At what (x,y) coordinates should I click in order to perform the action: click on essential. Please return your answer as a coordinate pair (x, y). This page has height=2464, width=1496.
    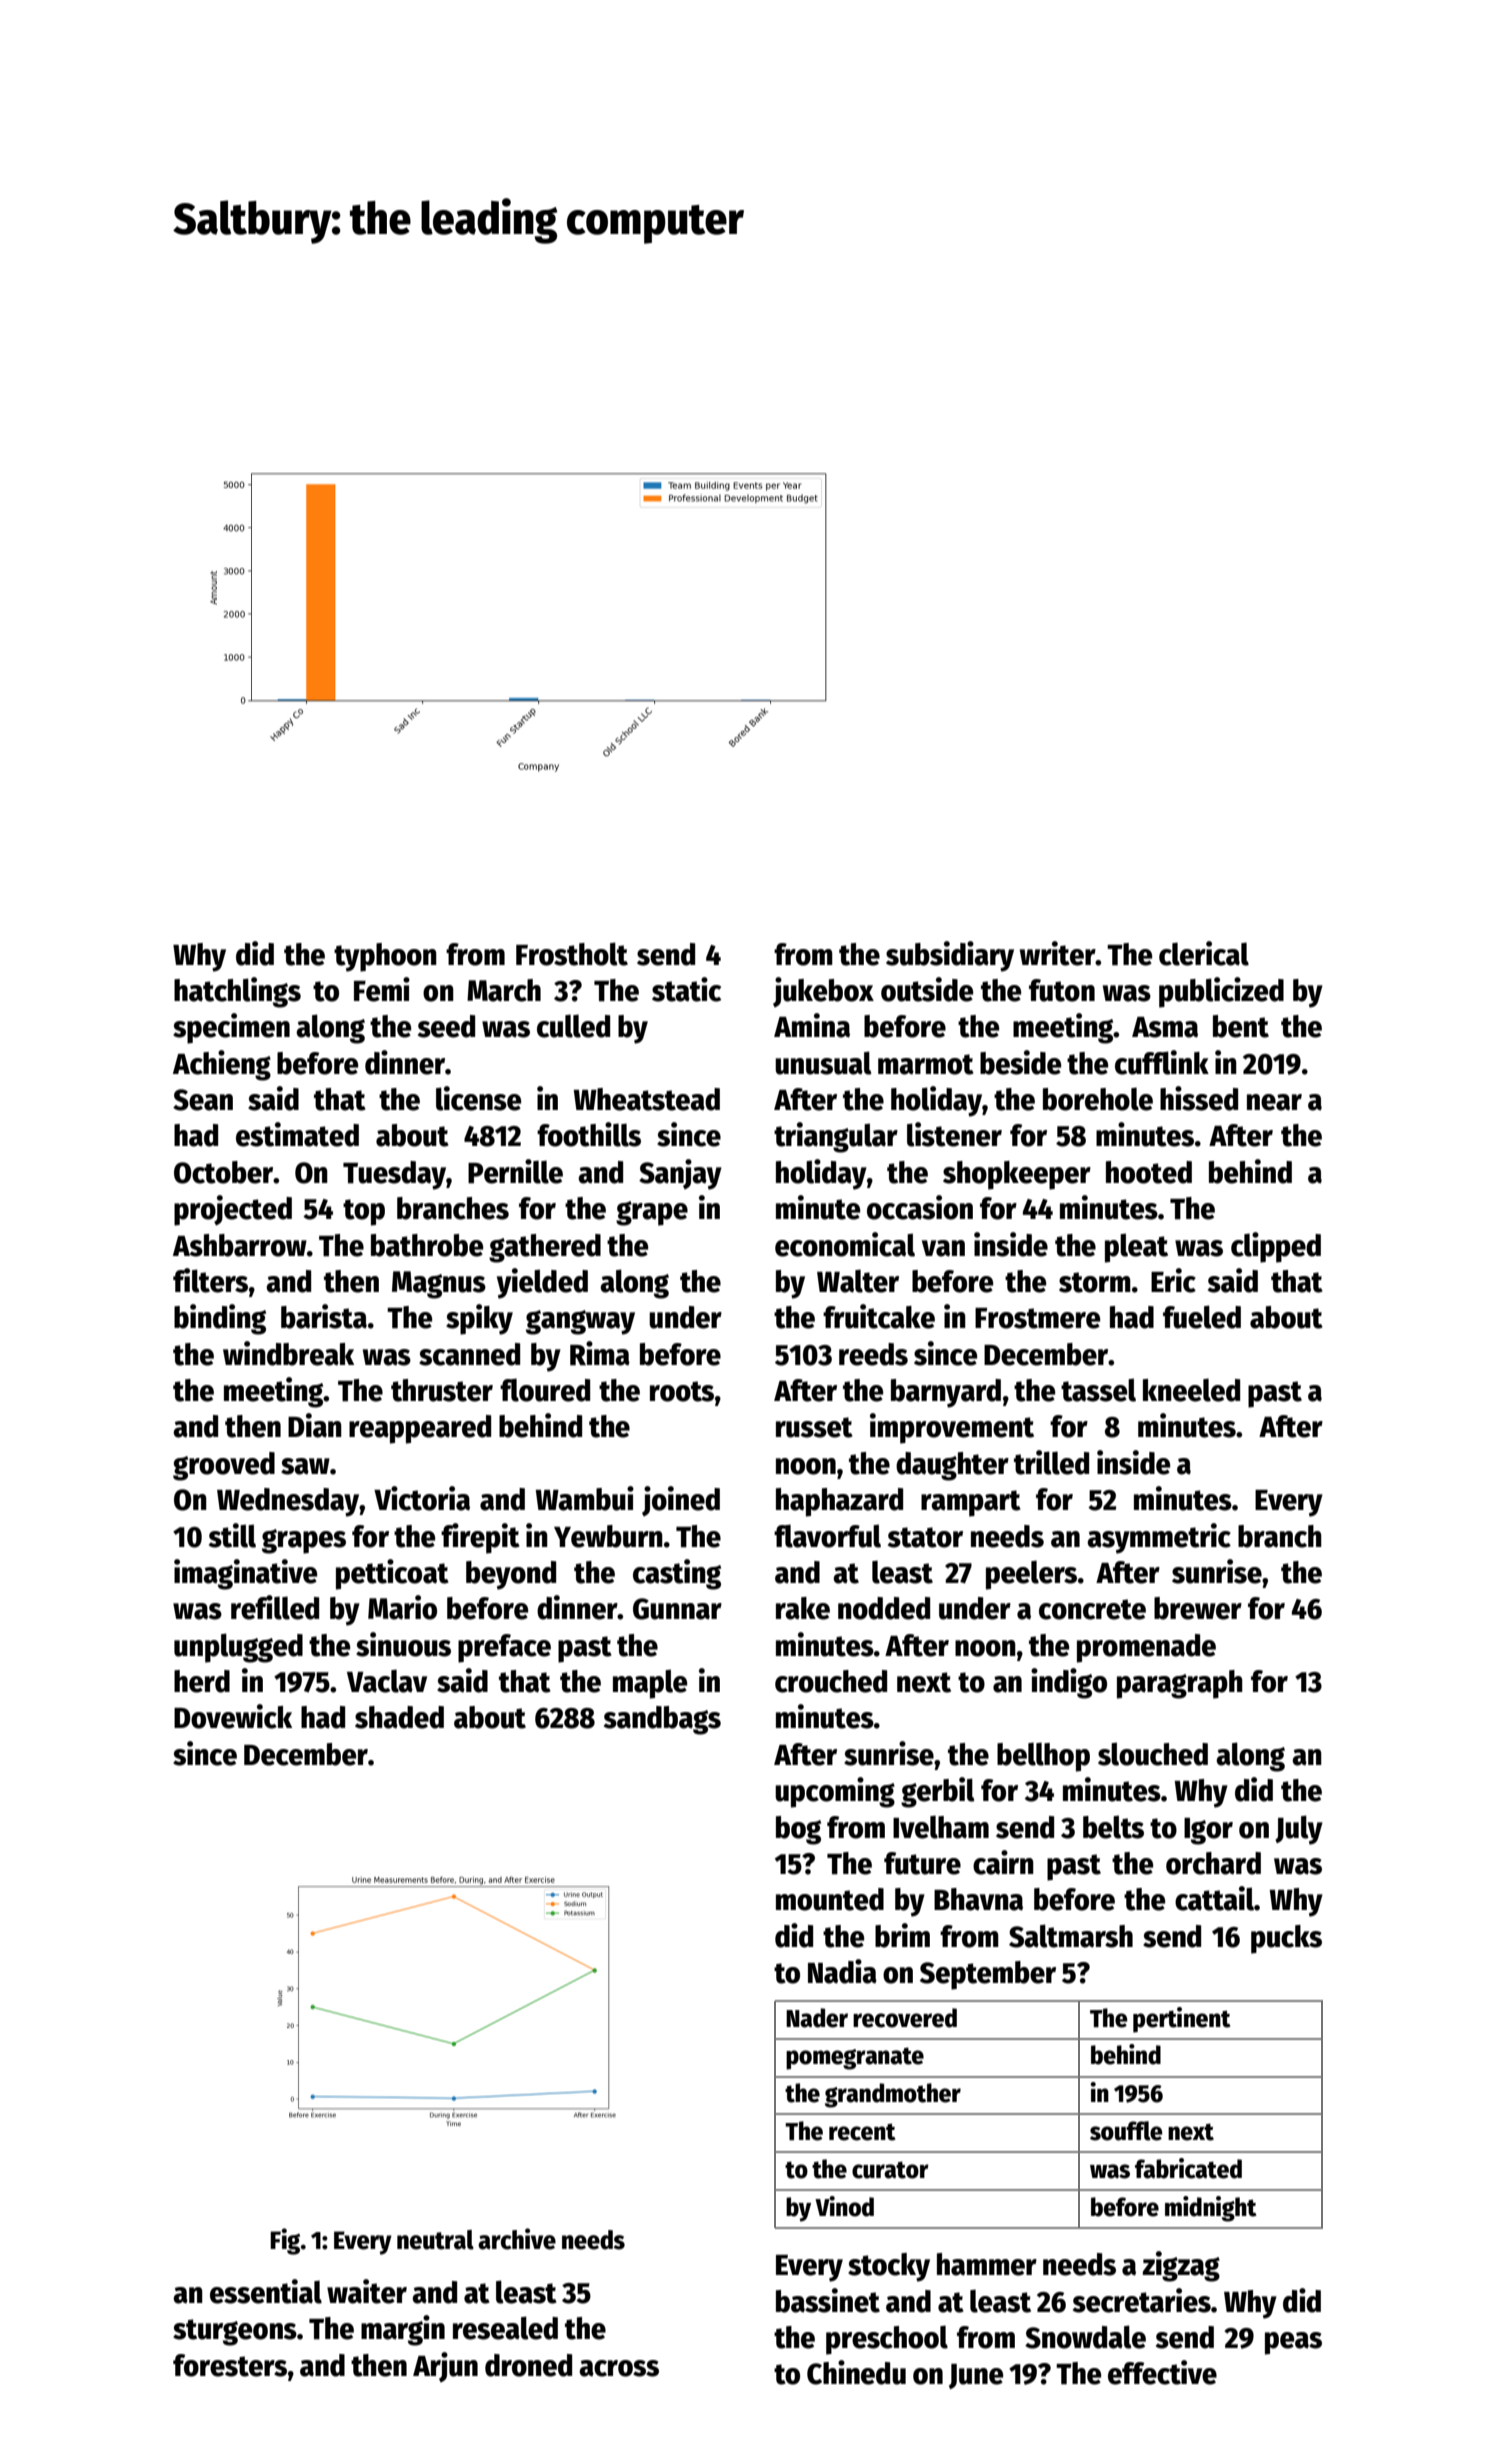
    Looking at the image, I should click on (266, 2291).
